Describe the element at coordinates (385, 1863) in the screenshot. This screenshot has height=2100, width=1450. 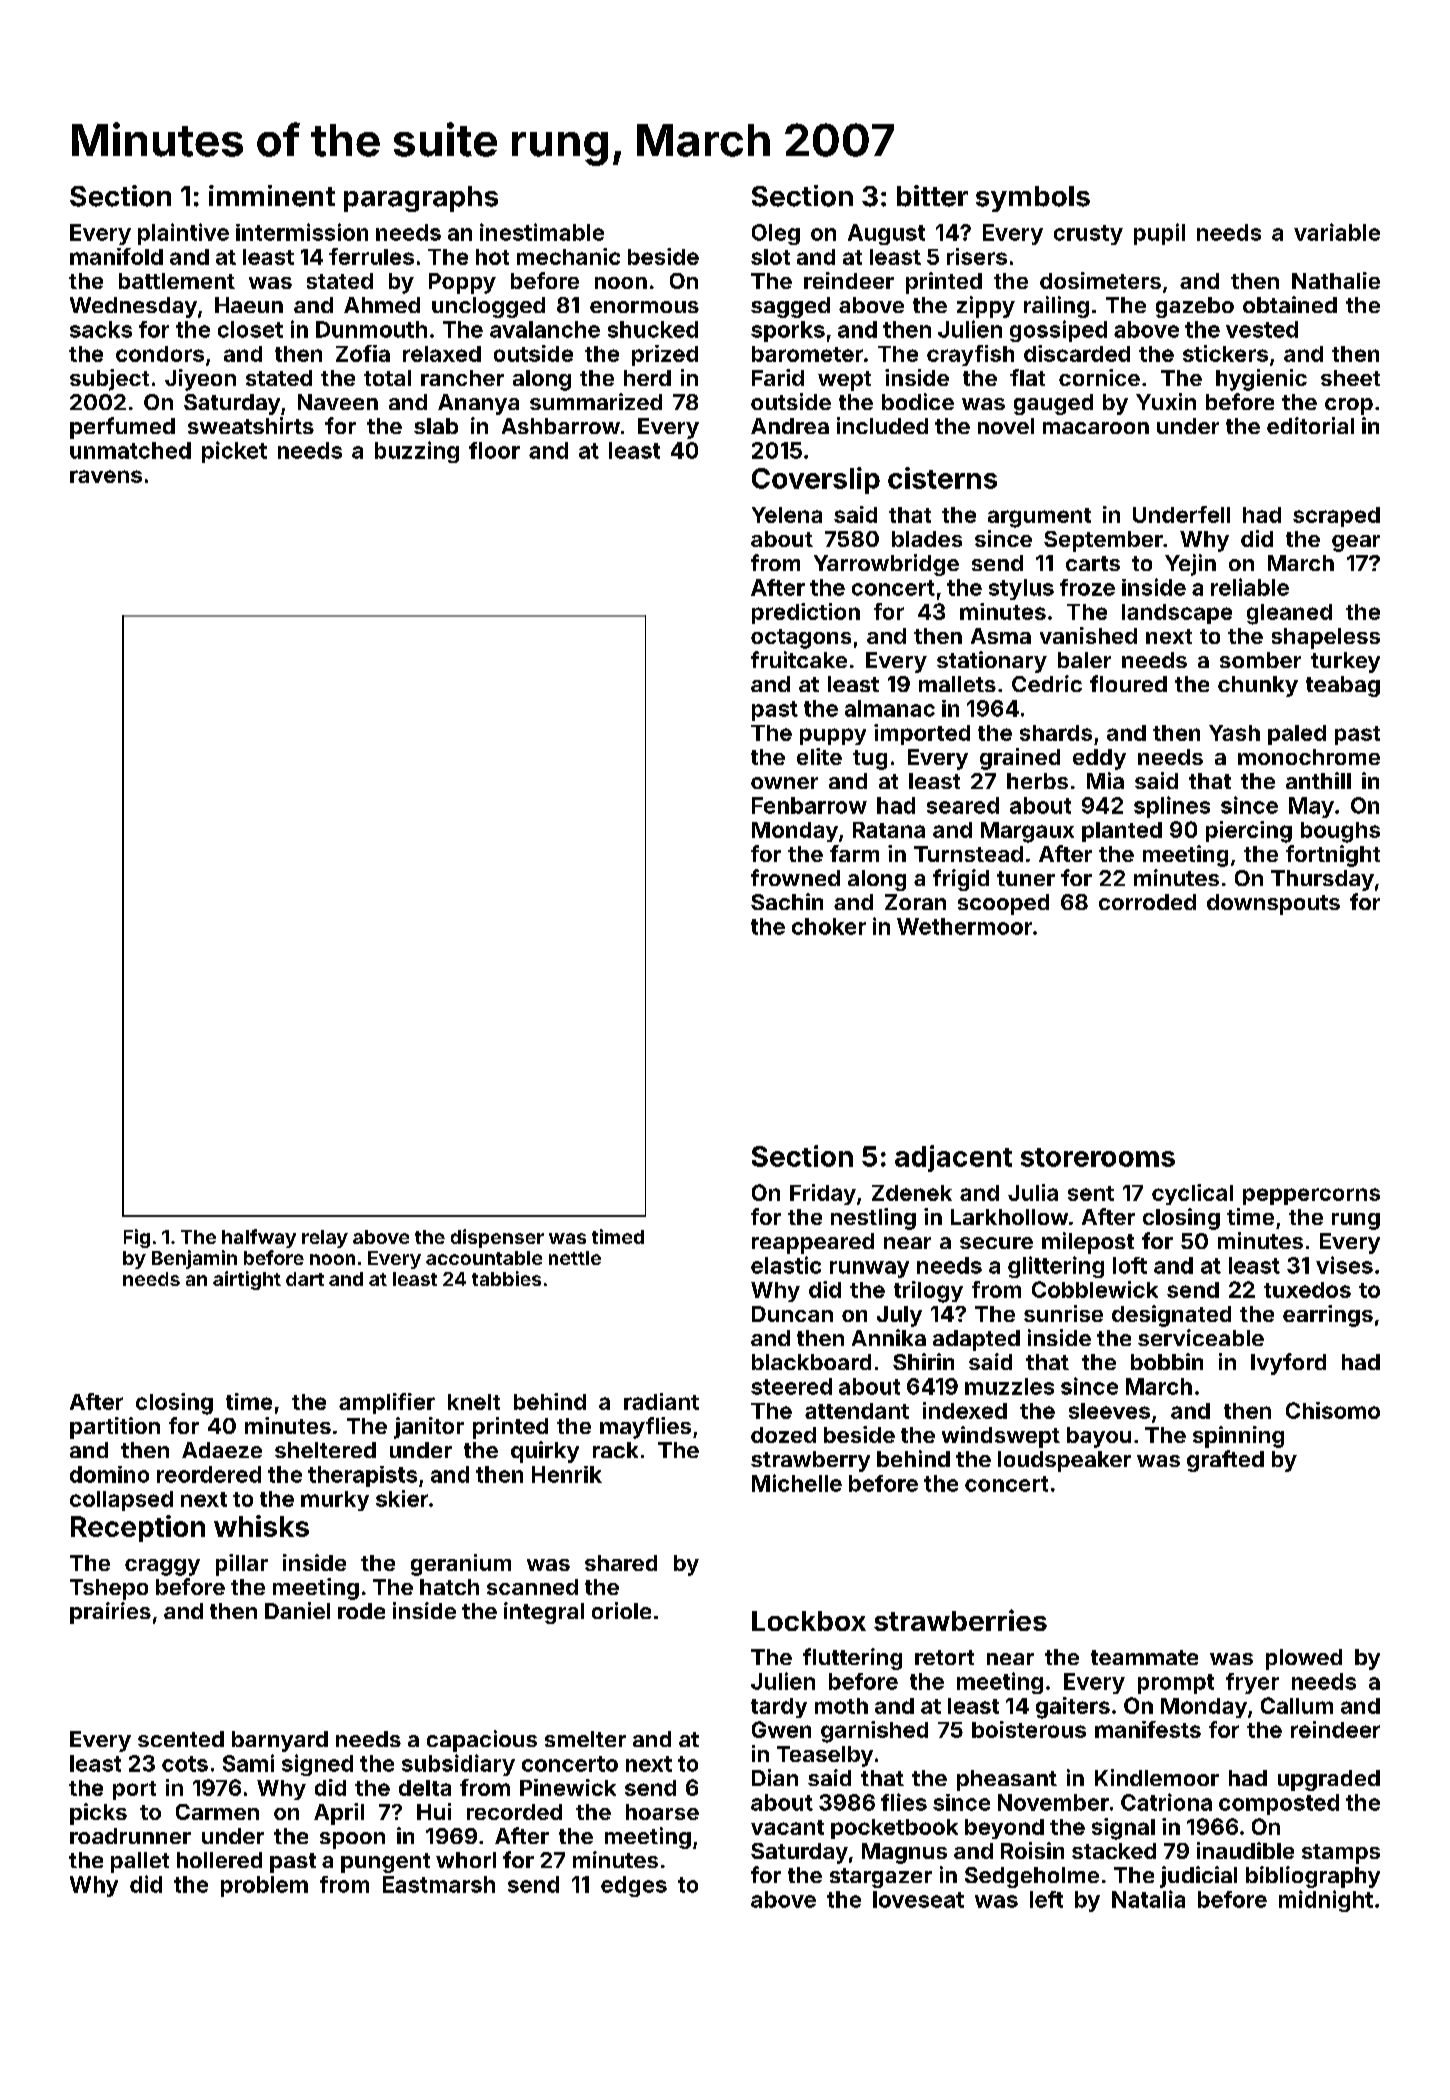
I see `pungent` at that location.
